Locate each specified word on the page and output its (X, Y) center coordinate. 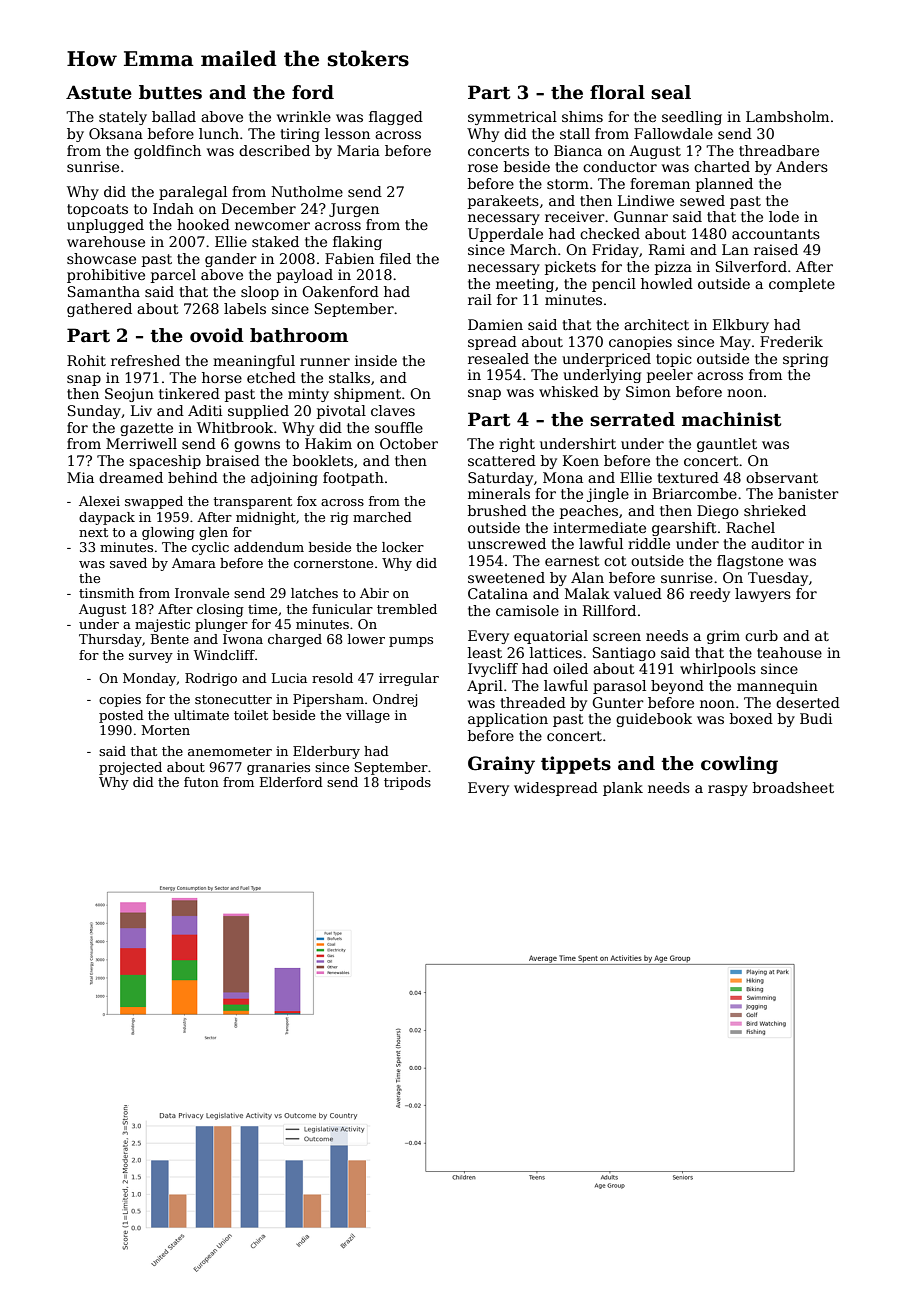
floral (617, 92)
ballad (174, 116)
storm (568, 184)
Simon (648, 391)
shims (582, 116)
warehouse (106, 241)
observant (782, 477)
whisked (569, 391)
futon (201, 782)
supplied (258, 412)
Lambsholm (787, 116)
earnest (572, 561)
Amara (194, 563)
